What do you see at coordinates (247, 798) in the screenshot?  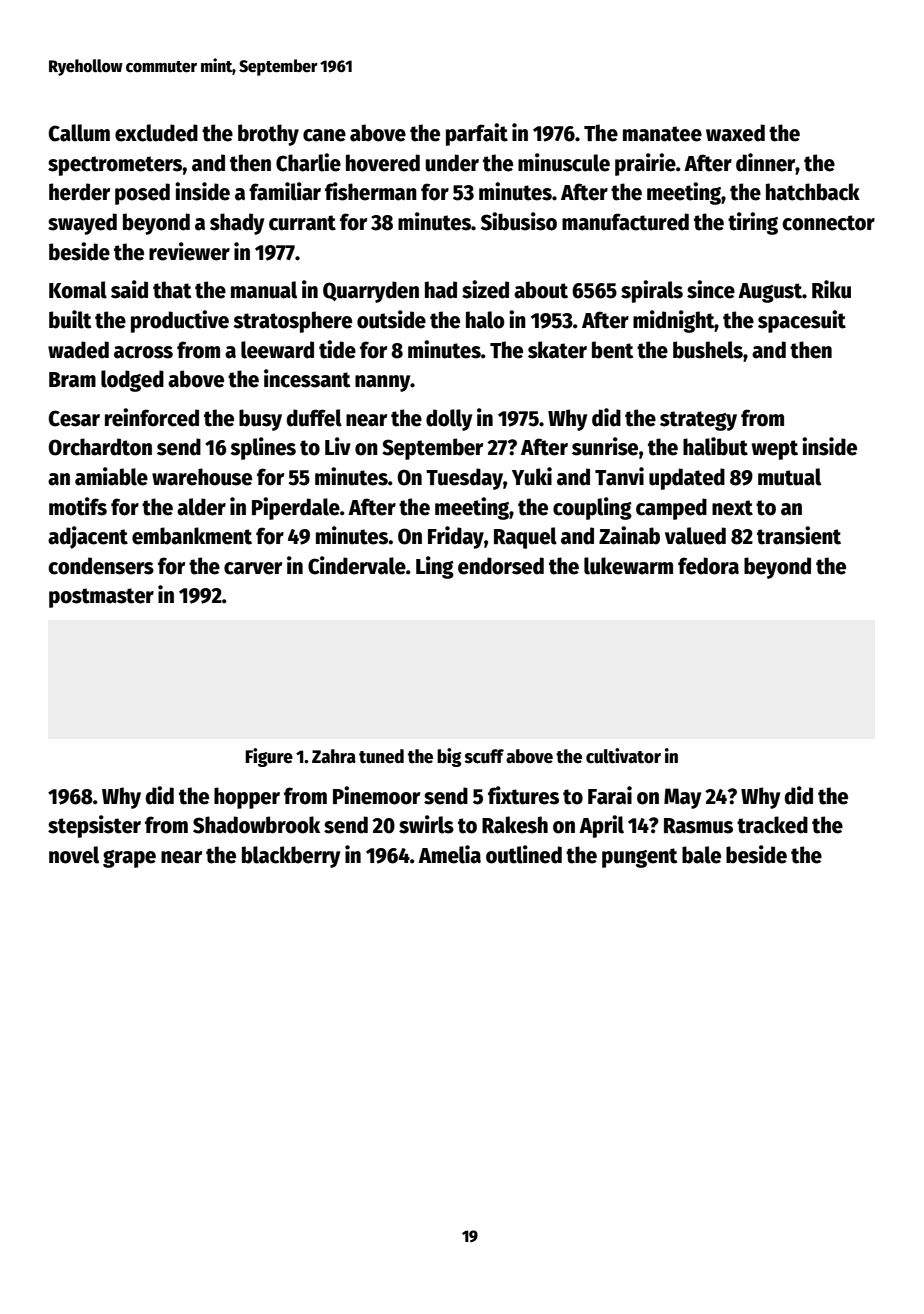 I see `hopper` at bounding box center [247, 798].
